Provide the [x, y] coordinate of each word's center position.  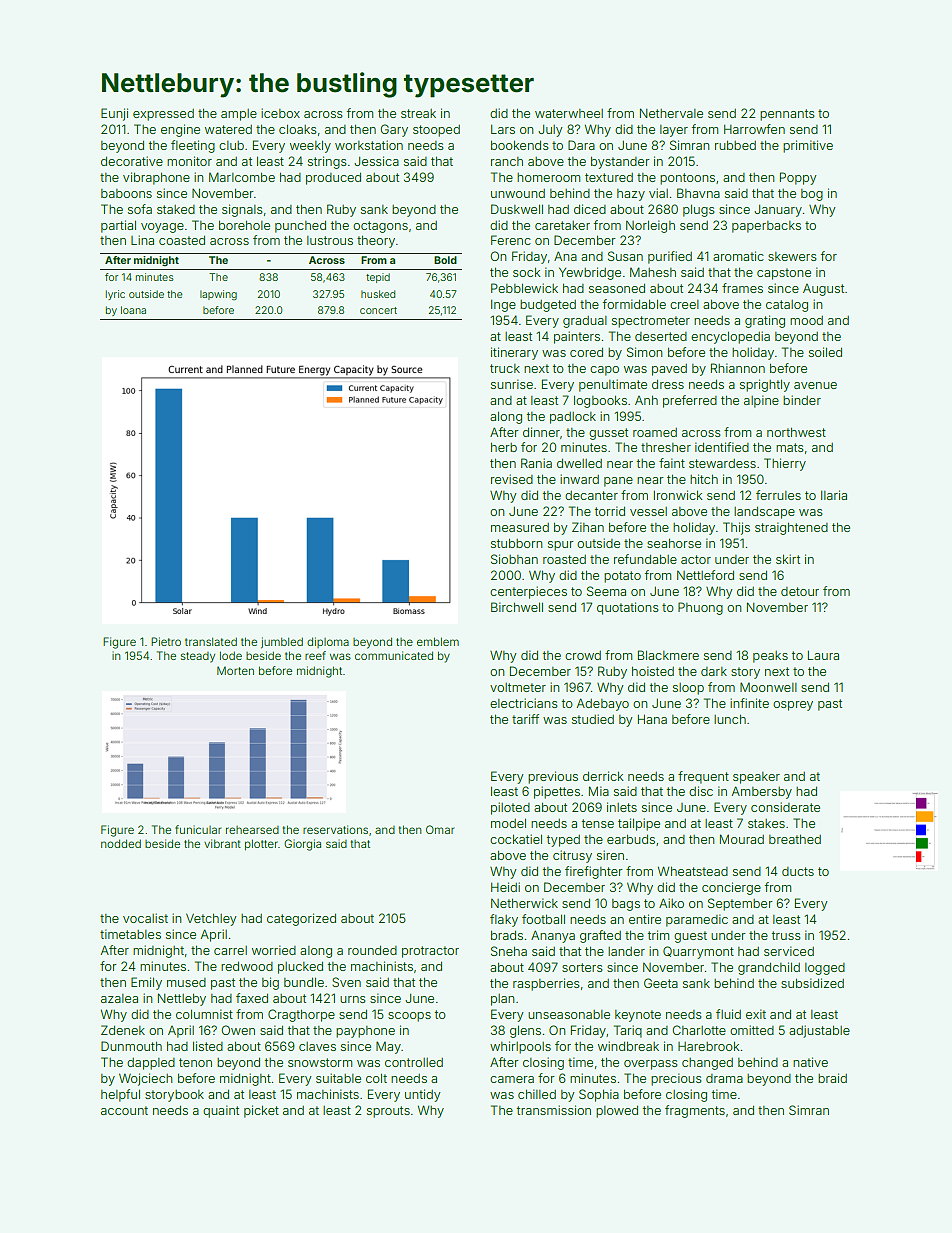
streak [418, 113]
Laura [823, 655]
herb [504, 447]
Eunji [114, 114]
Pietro [166, 641]
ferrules [778, 495]
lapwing [218, 295]
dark [714, 671]
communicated [394, 655]
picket [261, 1111]
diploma [328, 642]
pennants [787, 115]
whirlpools [520, 1047]
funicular [198, 829]
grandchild [769, 968]
